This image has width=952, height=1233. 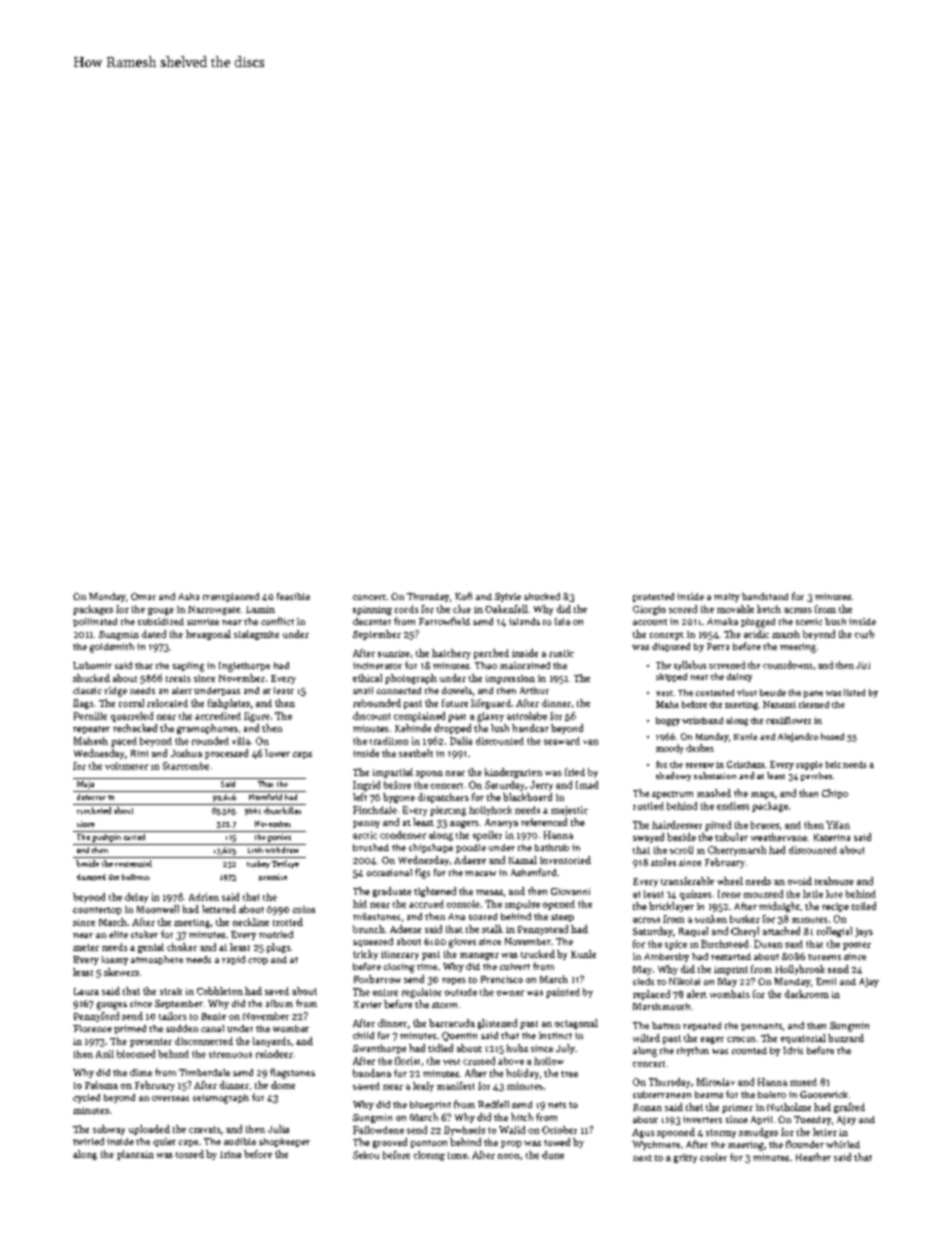 What do you see at coordinates (834, 881) in the image?
I see `teahouse` at bounding box center [834, 881].
